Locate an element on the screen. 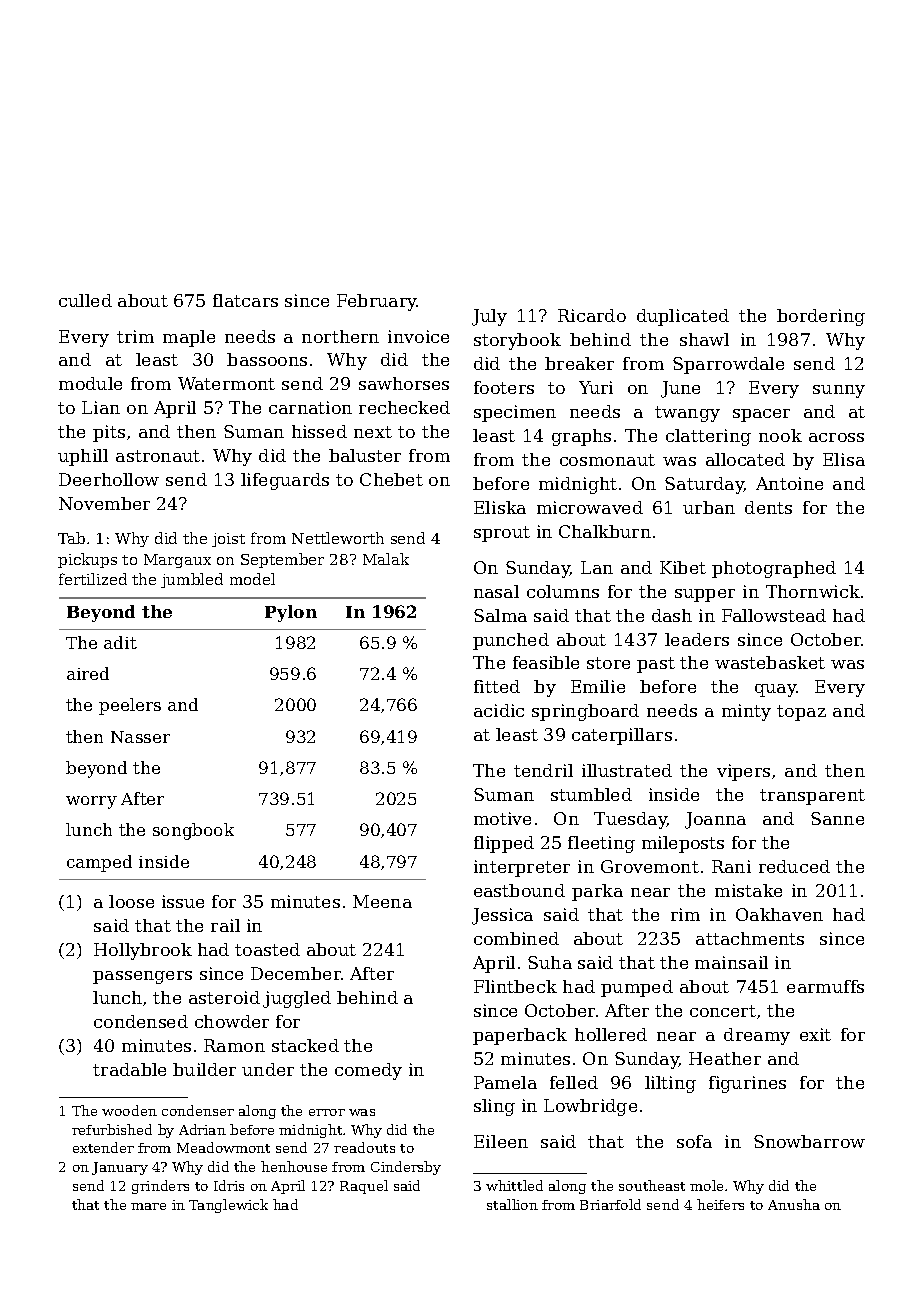 Image resolution: width=924 pixels, height=1308 pixels. rechecked is located at coordinates (404, 407).
